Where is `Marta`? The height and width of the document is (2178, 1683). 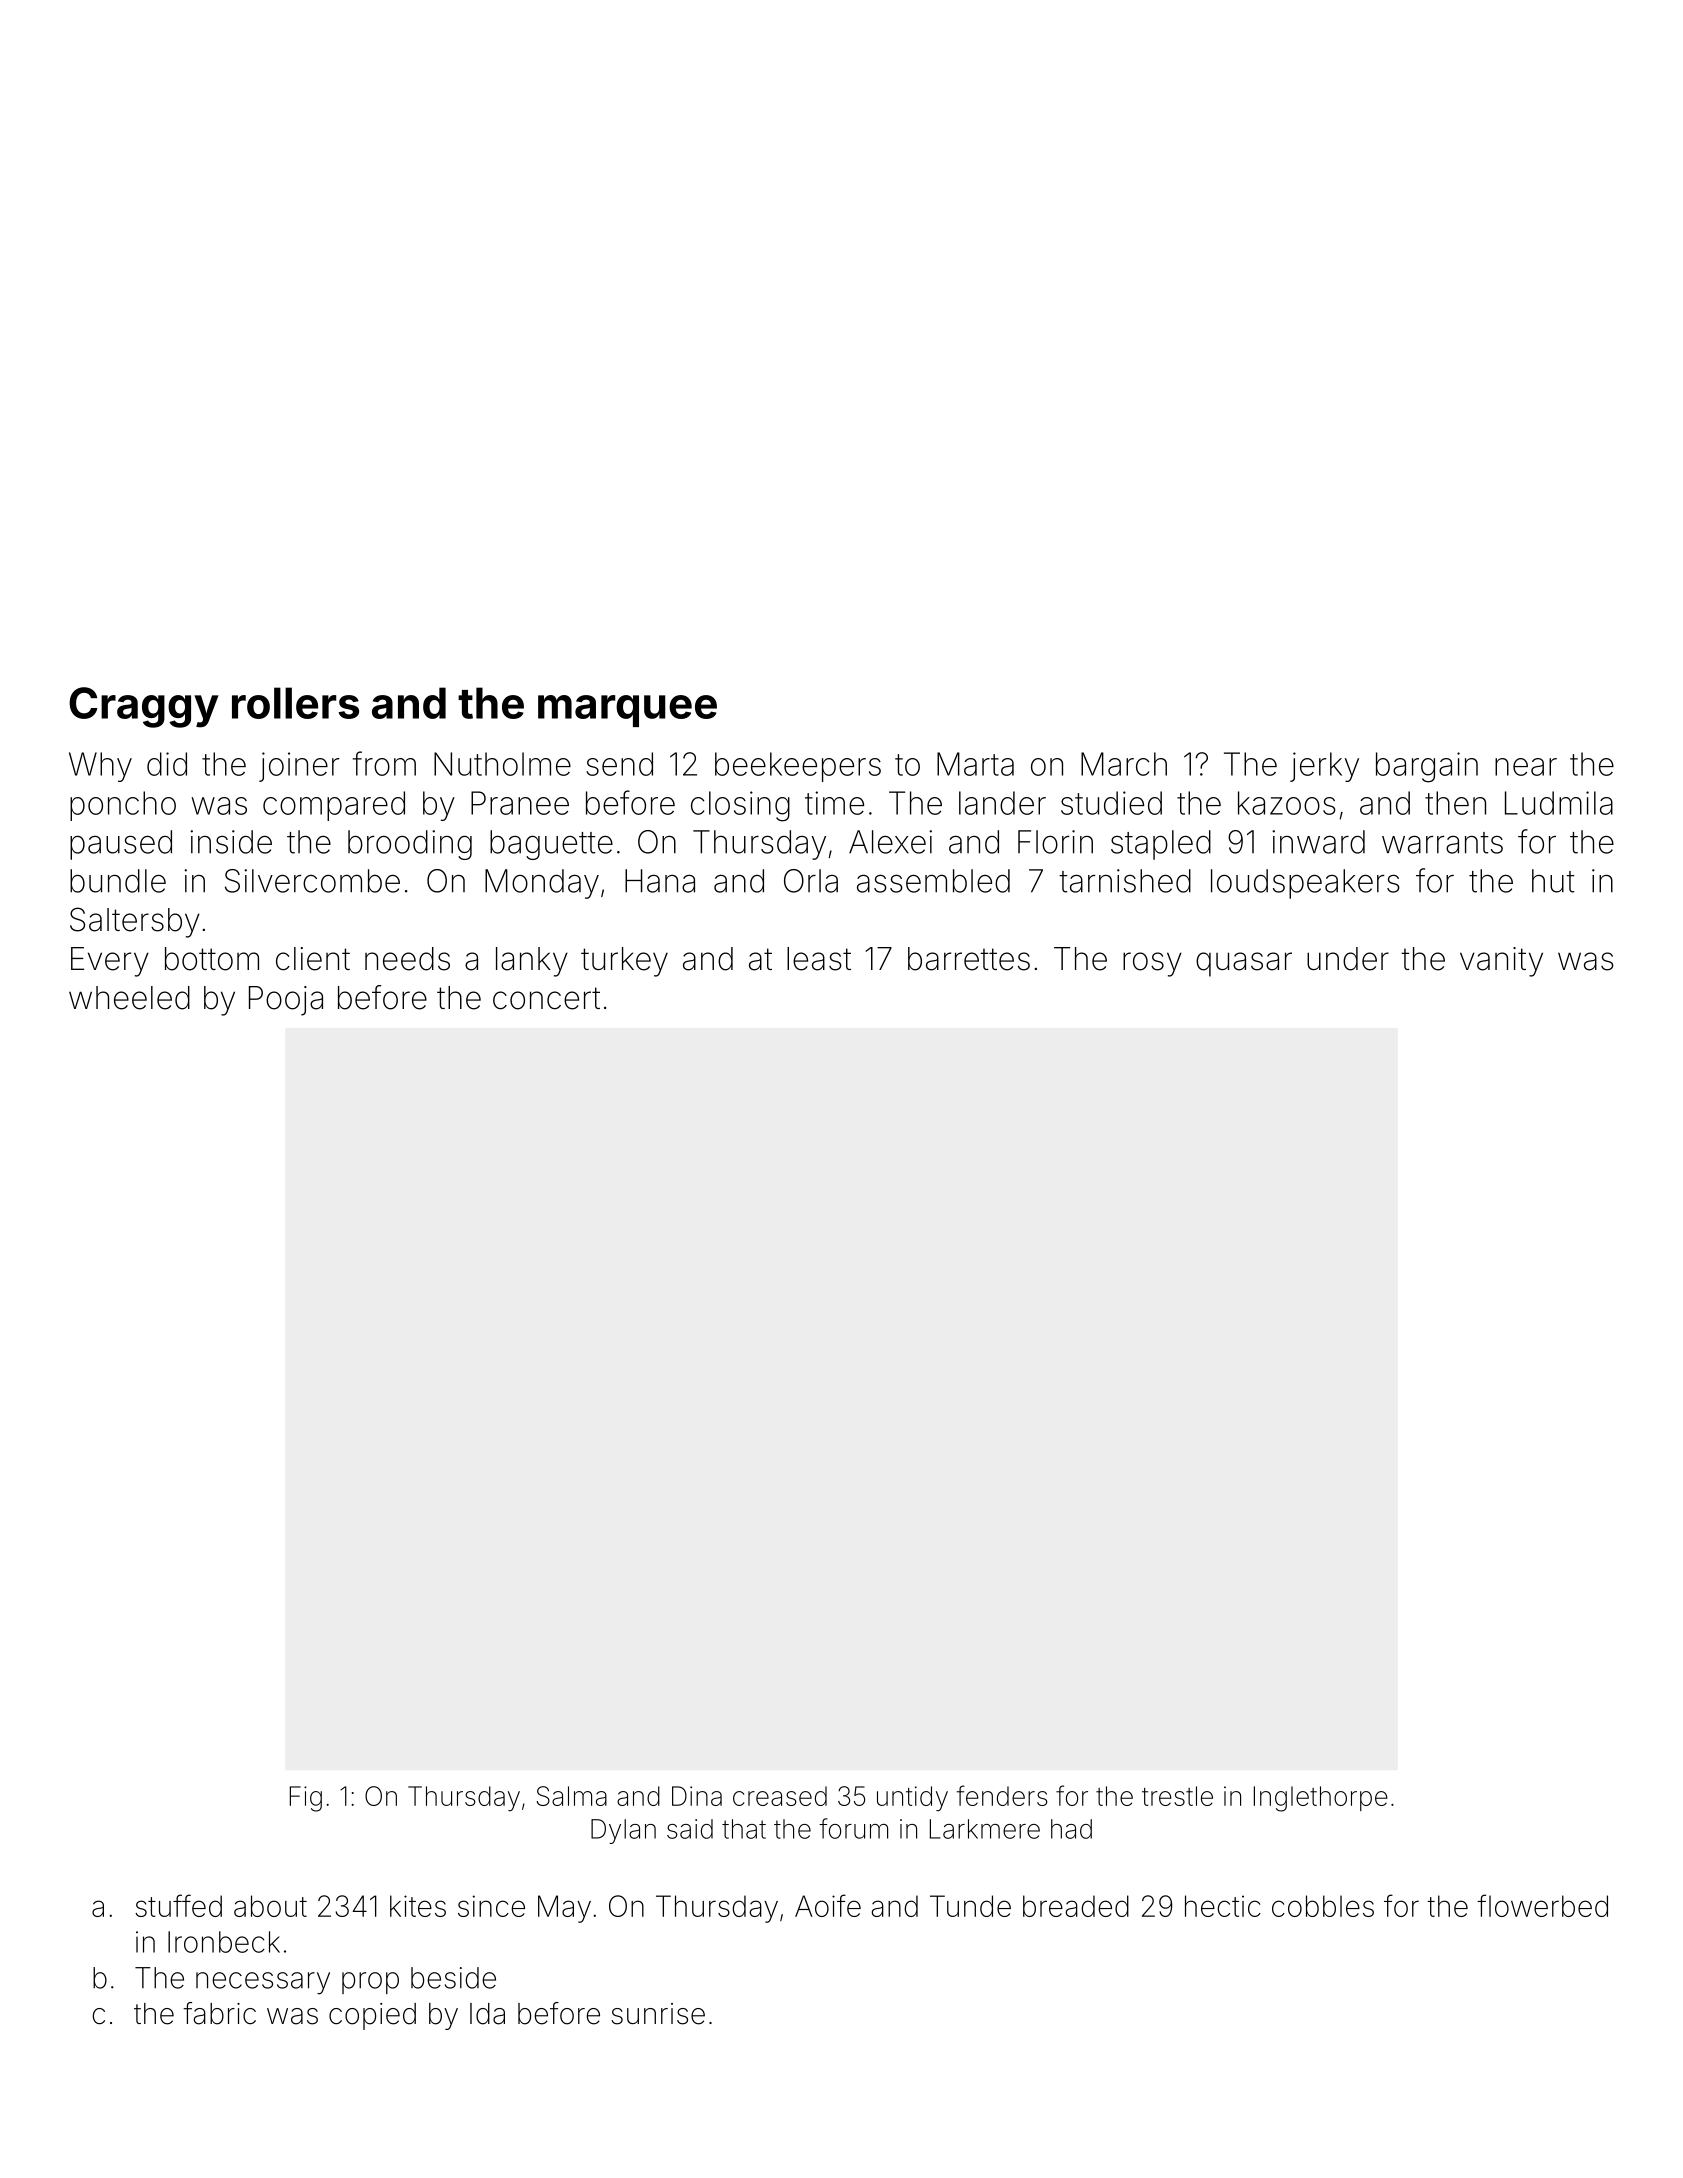
Marta is located at coordinates (975, 764).
